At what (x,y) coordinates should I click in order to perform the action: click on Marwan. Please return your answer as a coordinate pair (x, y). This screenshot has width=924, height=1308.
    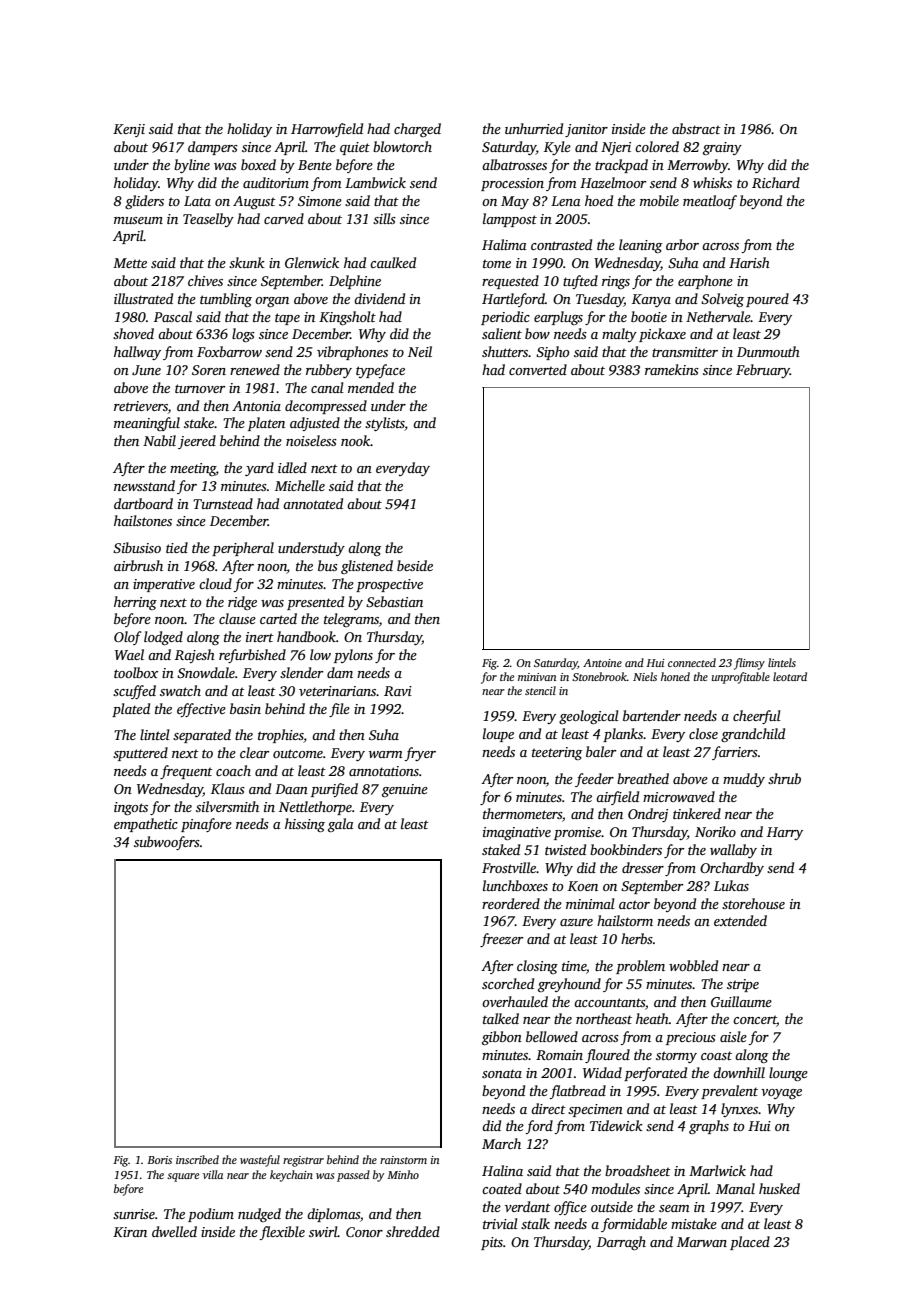
    Looking at the image, I should click on (702, 1242).
